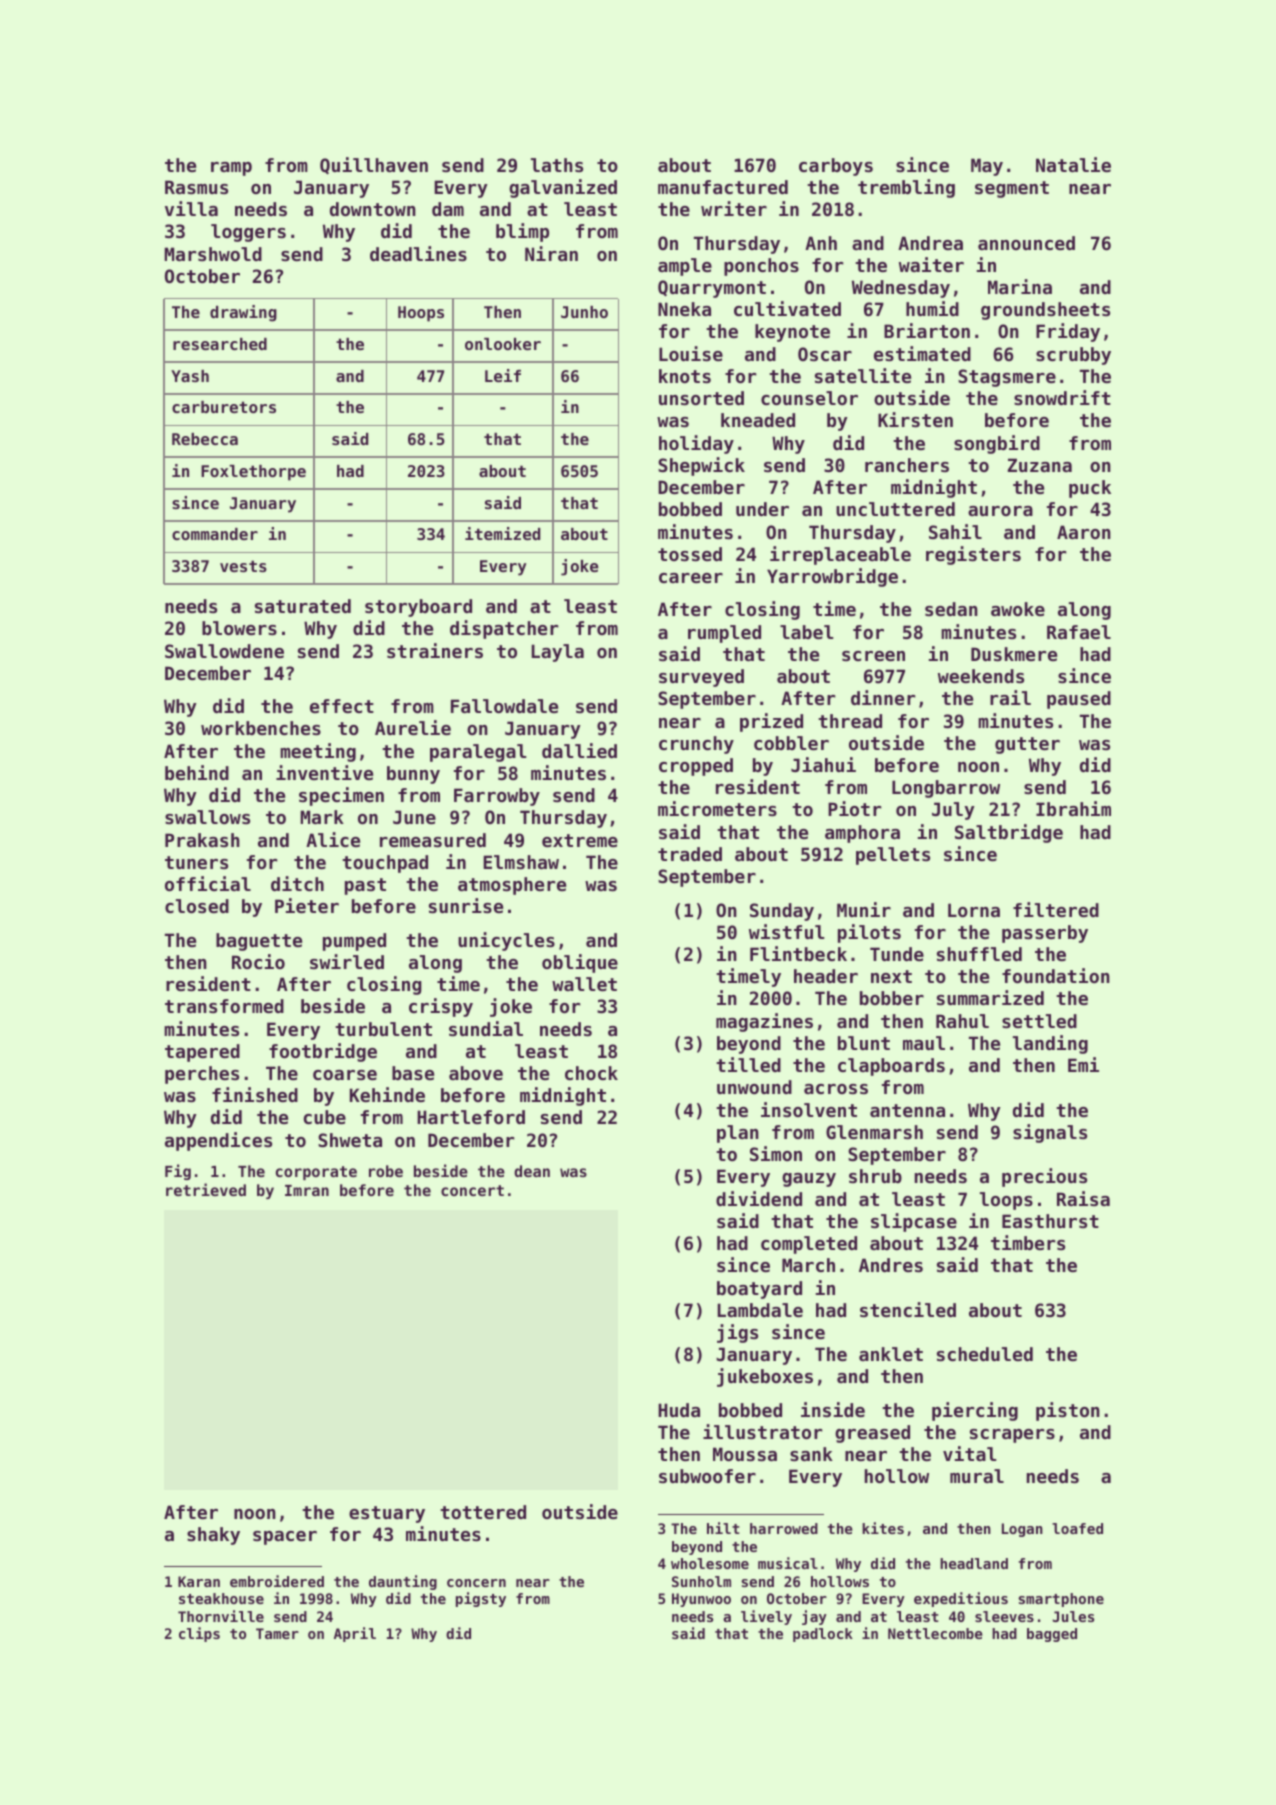 The height and width of the document is (1805, 1276). Describe the element at coordinates (413, 775) in the document. I see `bunny` at that location.
